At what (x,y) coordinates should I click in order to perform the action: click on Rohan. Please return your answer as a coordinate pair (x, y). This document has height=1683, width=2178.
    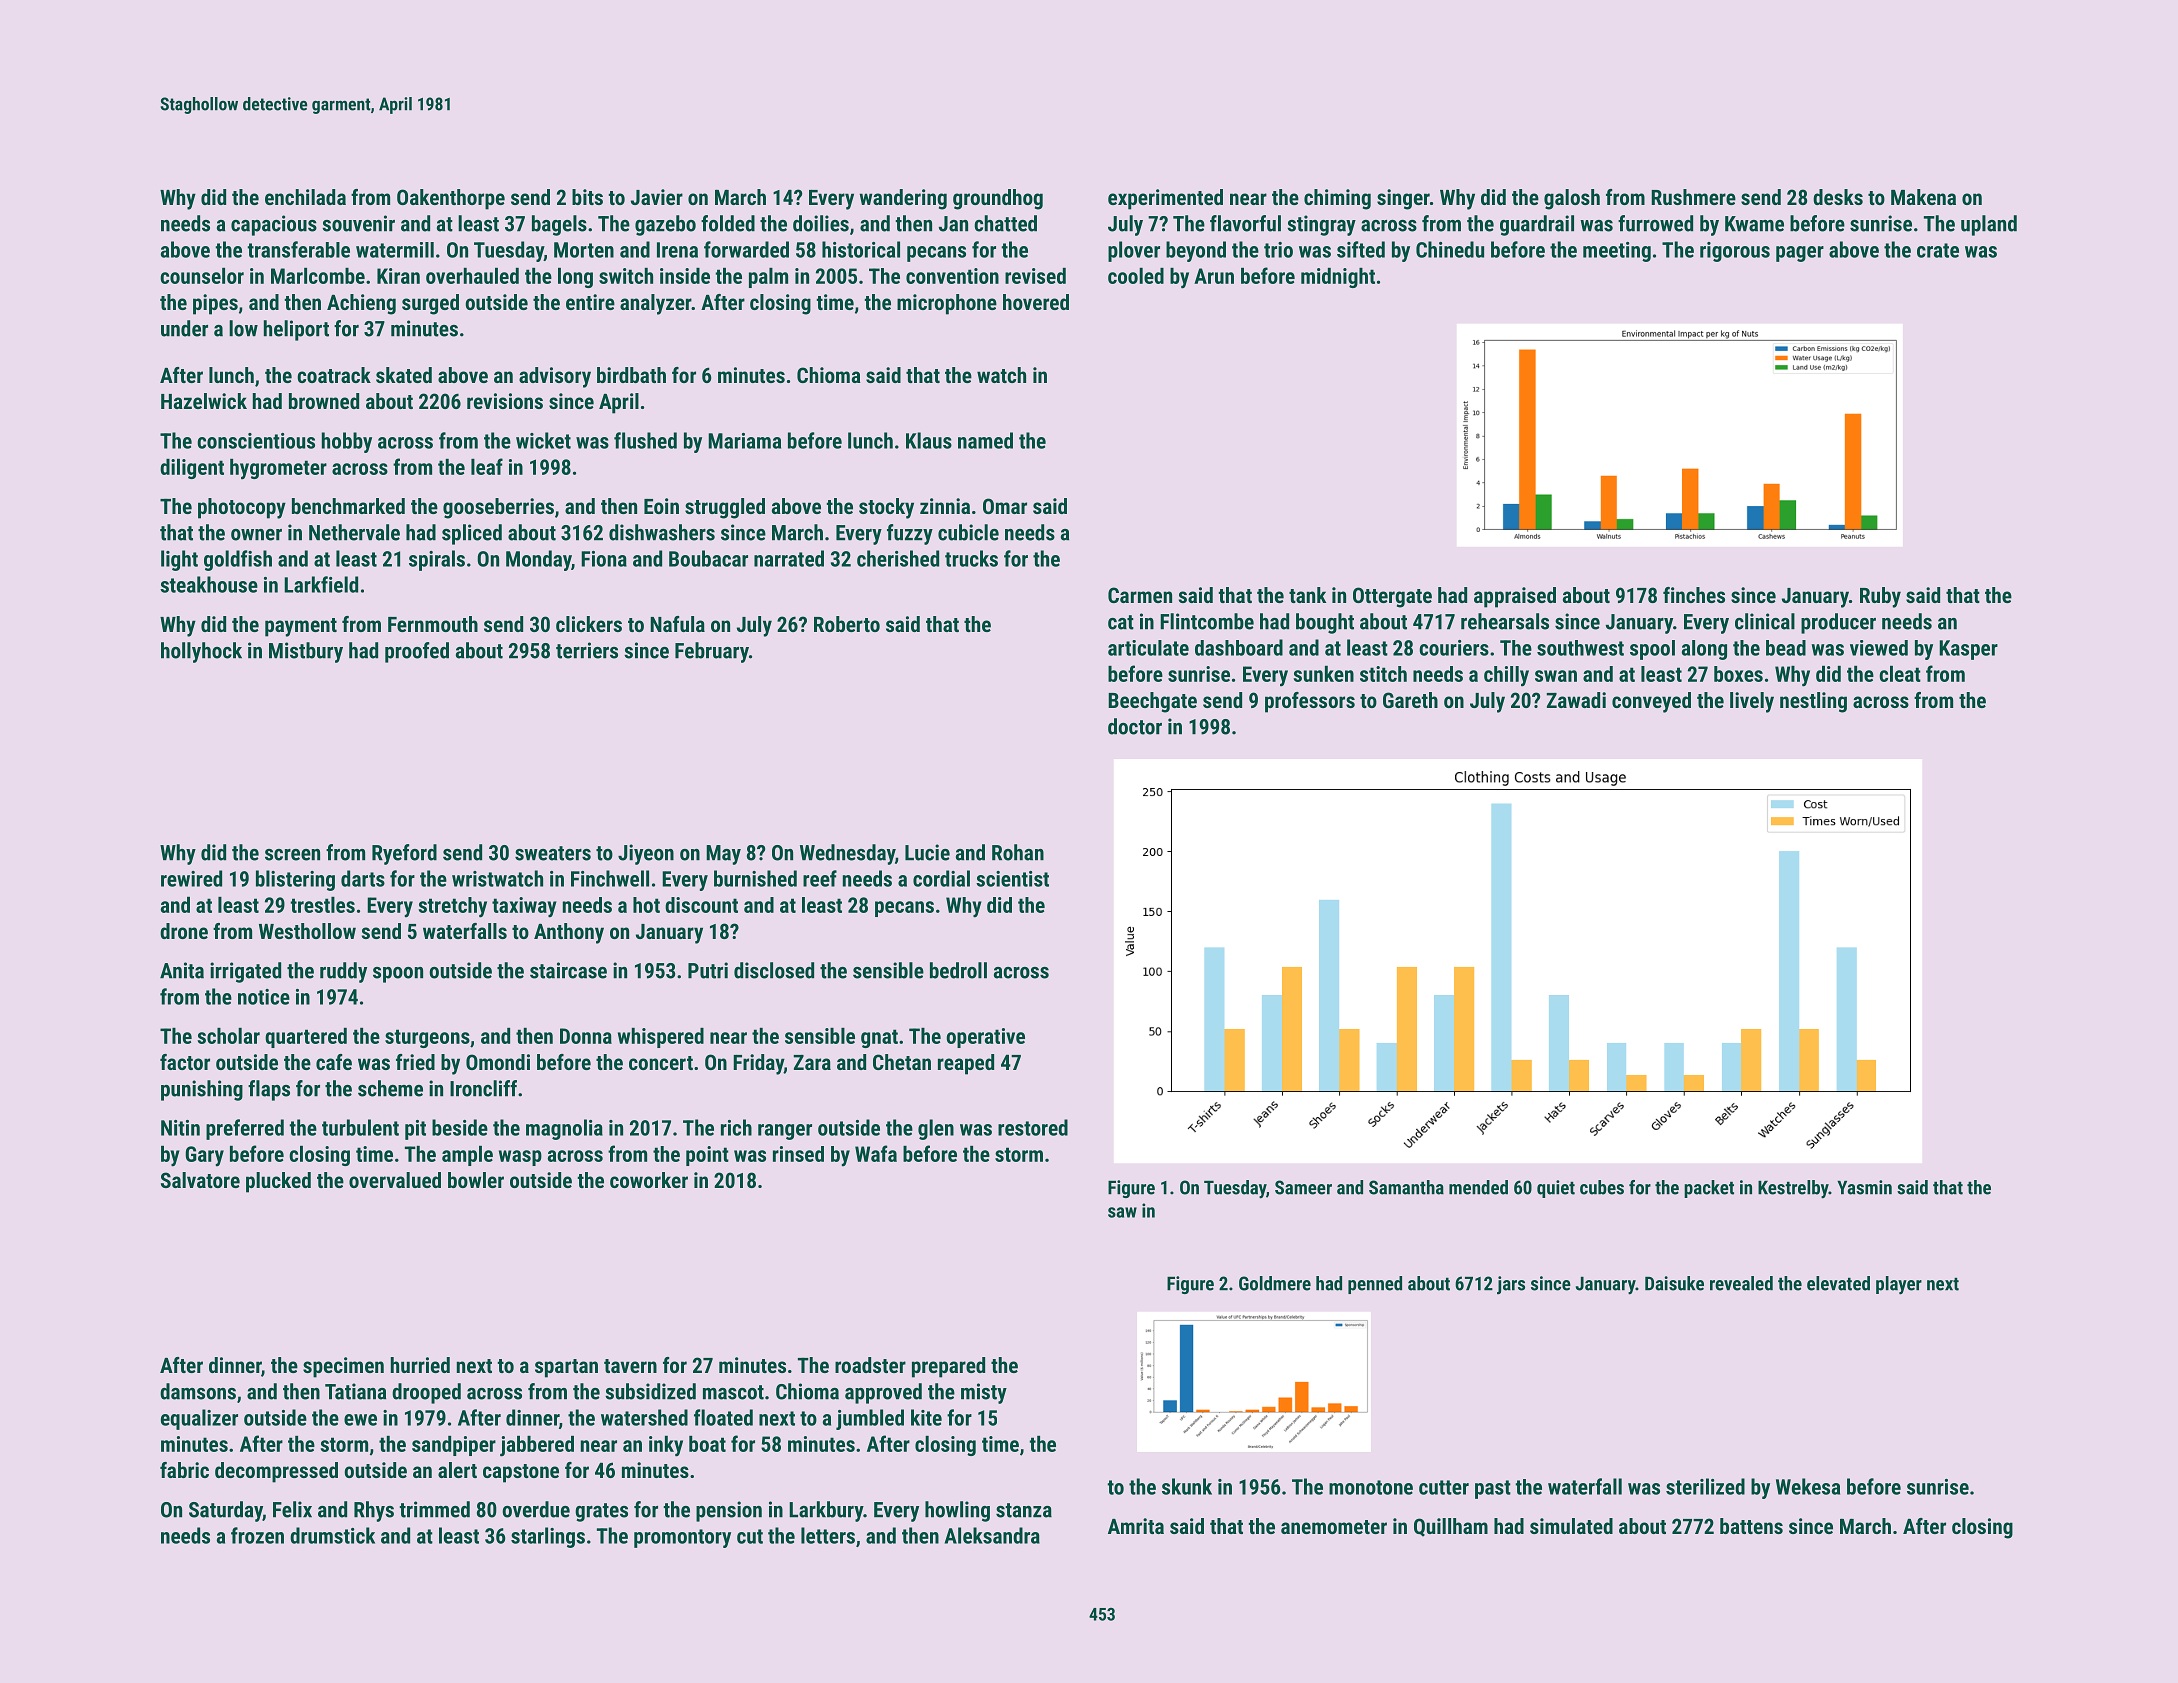
    Looking at the image, I should click on (1018, 852).
